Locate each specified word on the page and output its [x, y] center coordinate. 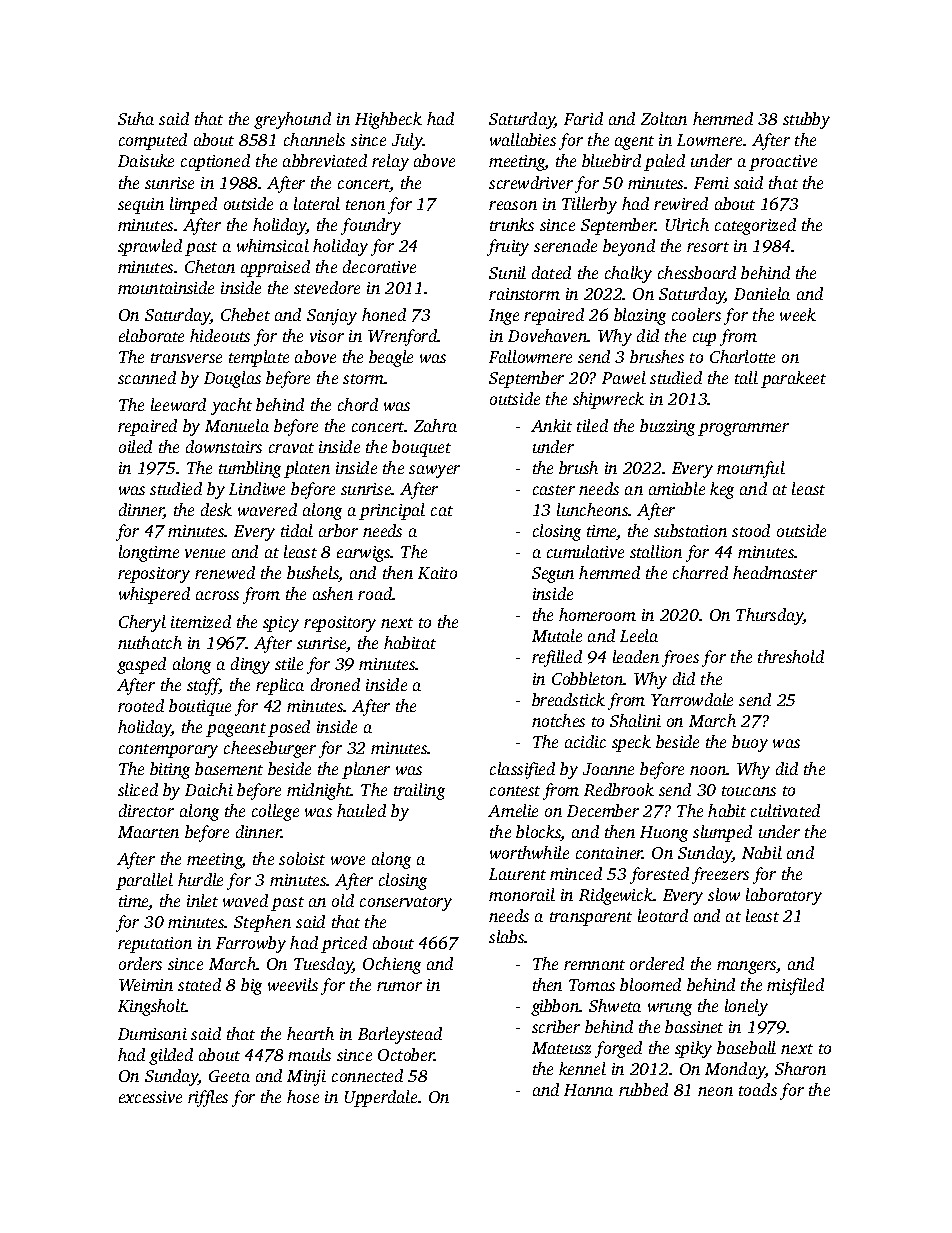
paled [664, 162]
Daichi [209, 789]
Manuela [237, 425]
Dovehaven [548, 335]
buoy [750, 743]
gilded [171, 1056]
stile [289, 663]
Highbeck [388, 120]
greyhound [292, 120]
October [406, 1054]
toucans [749, 791]
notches [558, 720]
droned [335, 684]
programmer [743, 429]
